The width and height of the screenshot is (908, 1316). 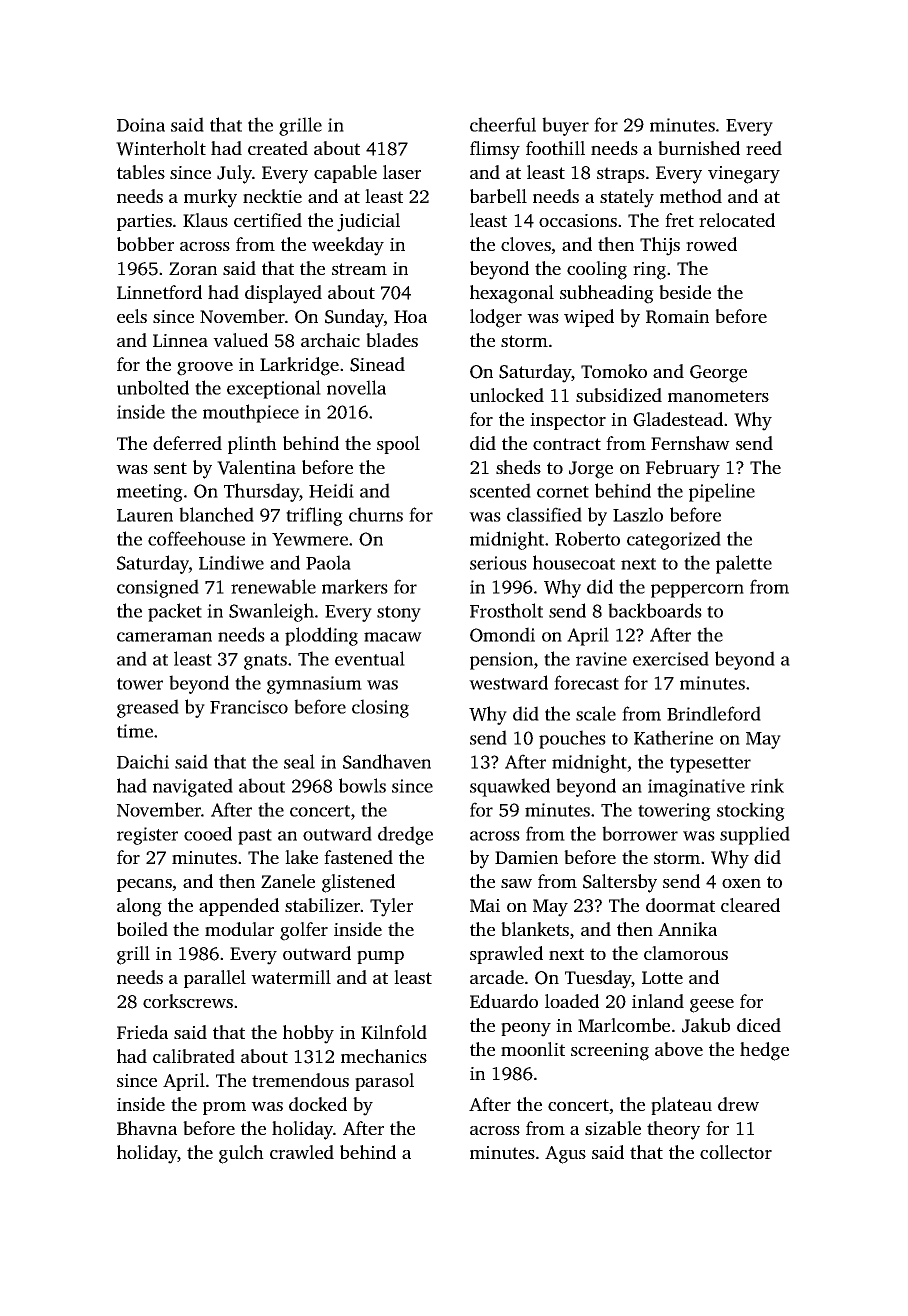 What do you see at coordinates (234, 174) in the screenshot?
I see `July` at bounding box center [234, 174].
